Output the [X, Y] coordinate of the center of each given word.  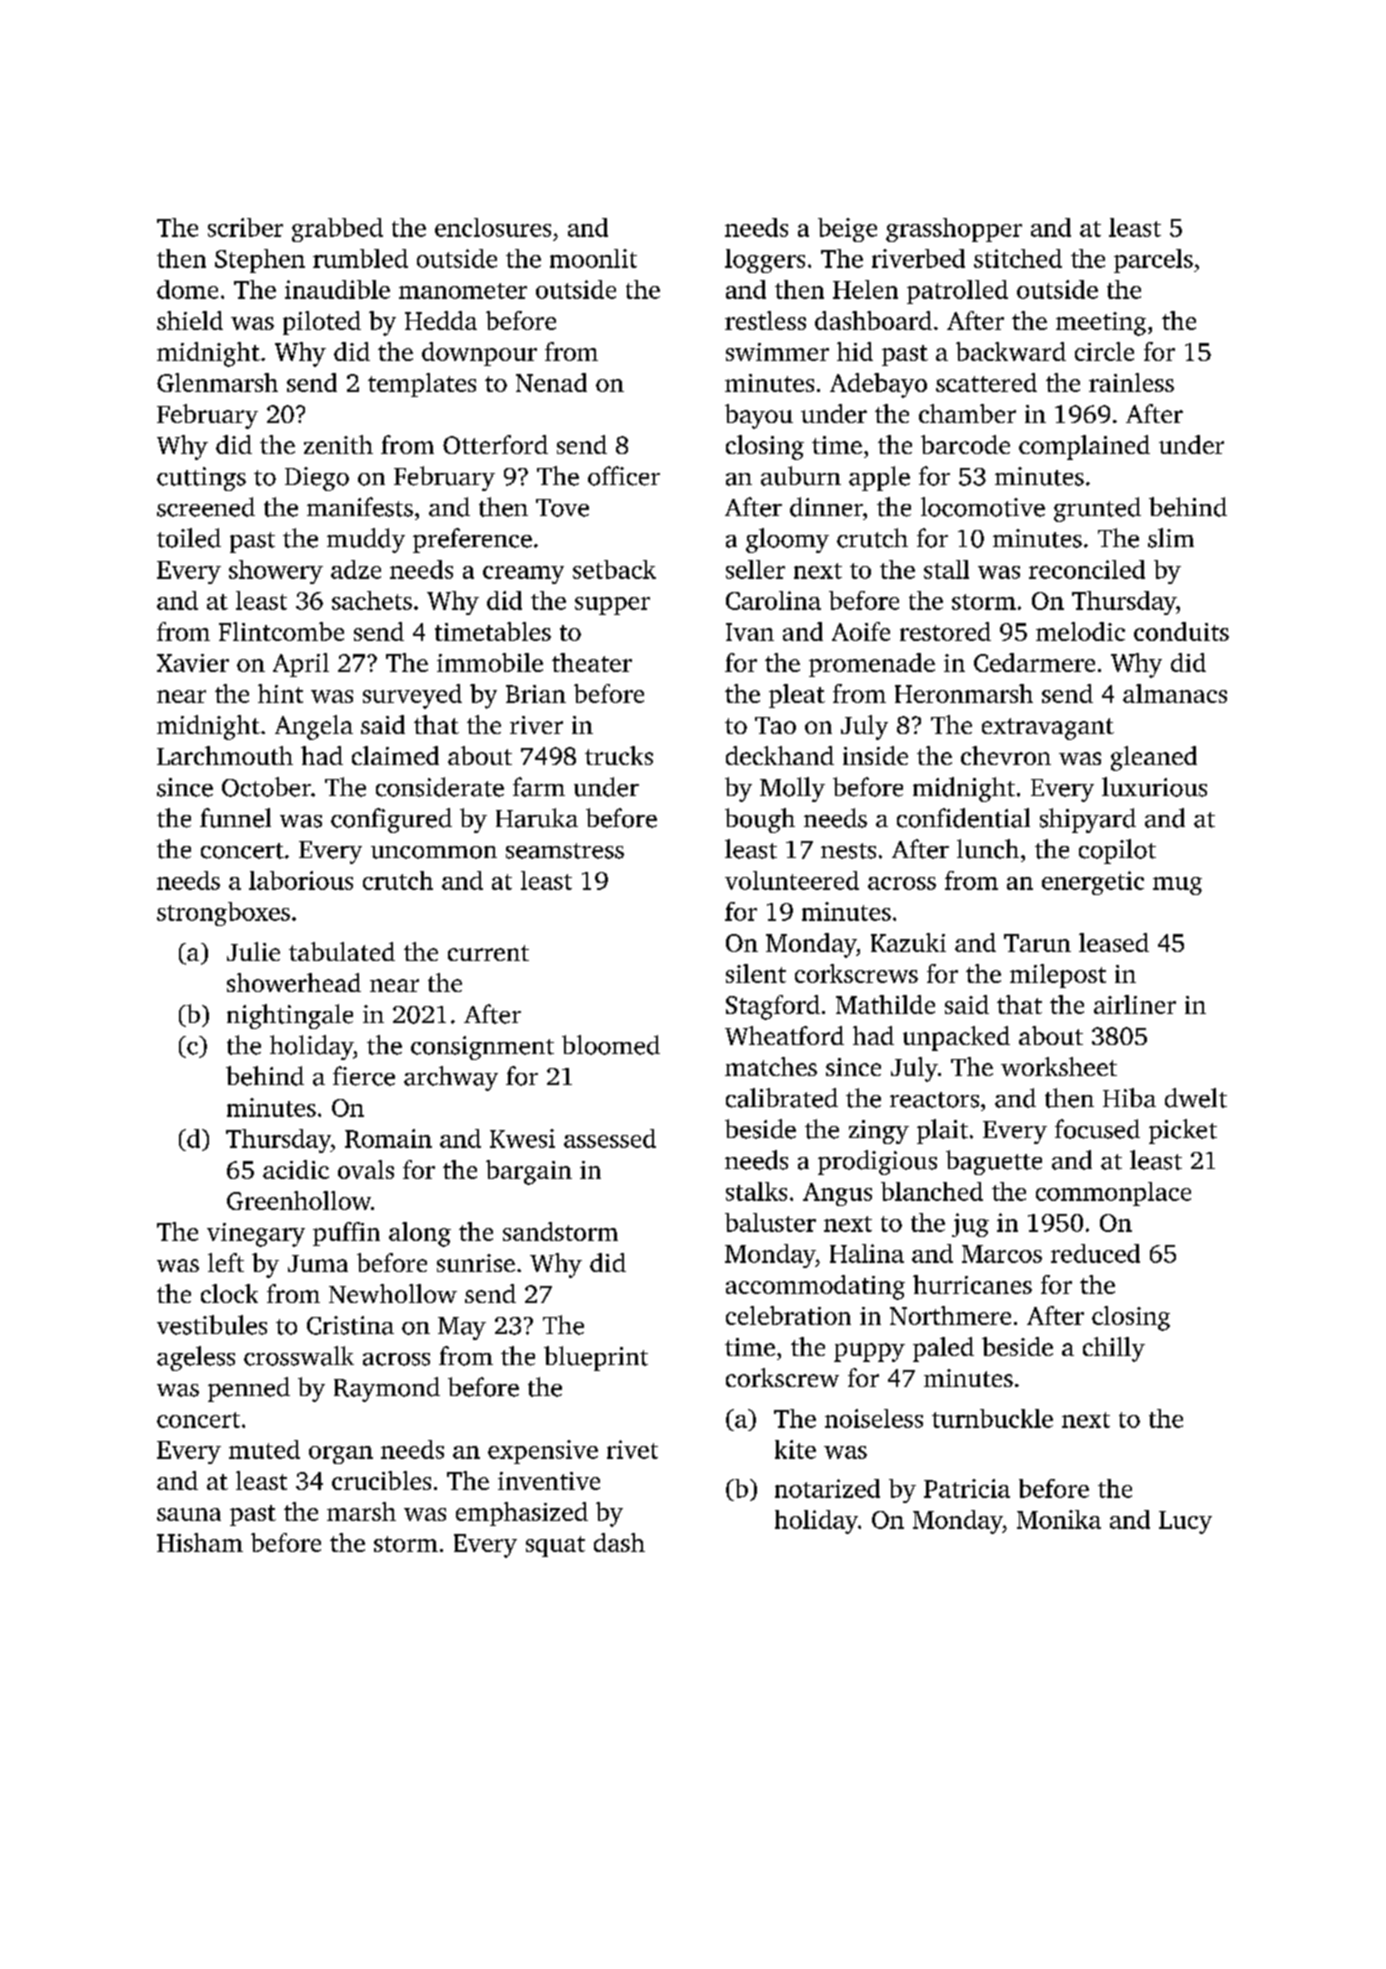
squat [555, 1546]
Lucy [1185, 1522]
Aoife [861, 631]
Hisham [200, 1542]
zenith [338, 444]
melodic [1080, 631]
